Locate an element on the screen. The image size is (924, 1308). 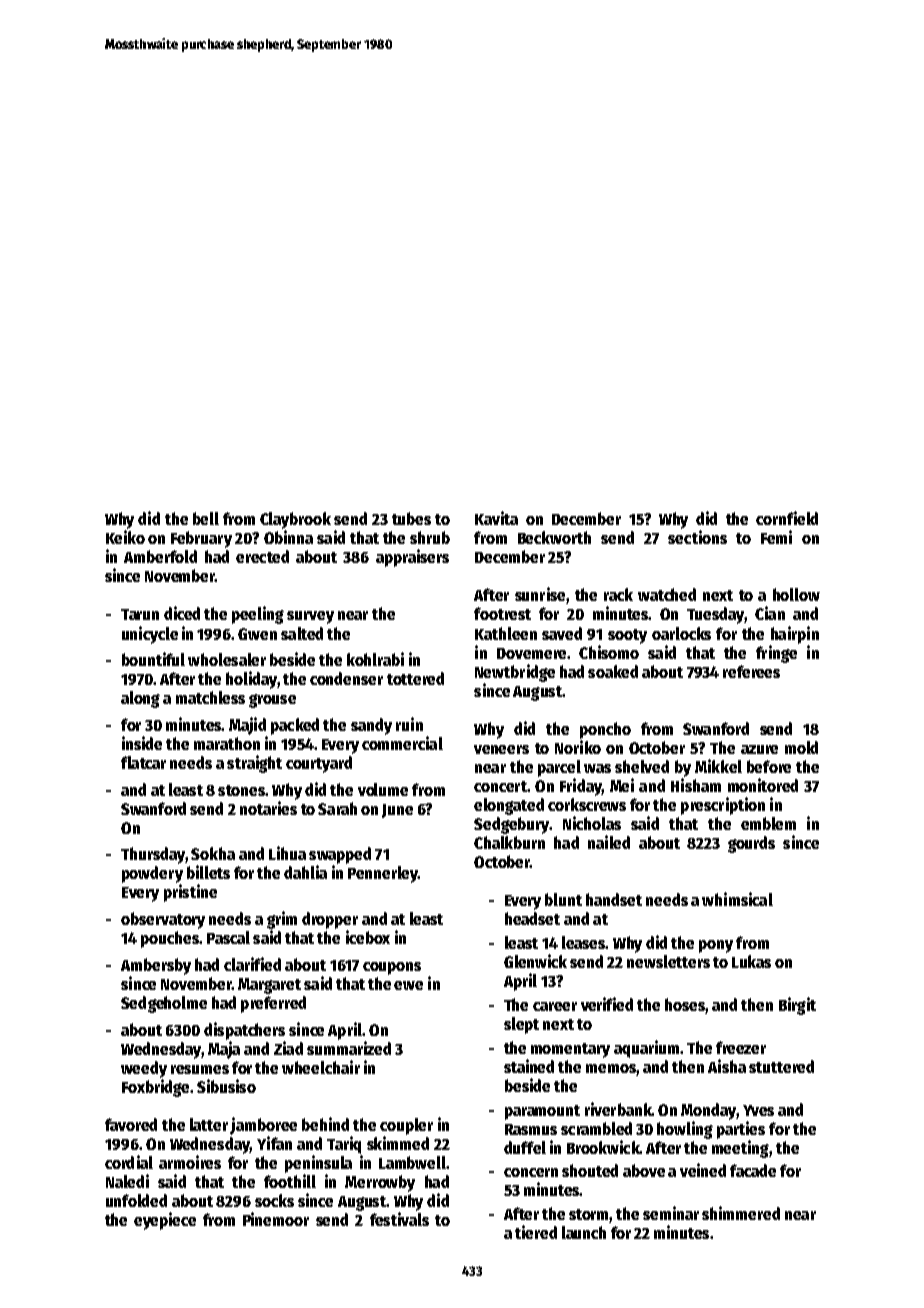
oarlocks is located at coordinates (681, 633).
